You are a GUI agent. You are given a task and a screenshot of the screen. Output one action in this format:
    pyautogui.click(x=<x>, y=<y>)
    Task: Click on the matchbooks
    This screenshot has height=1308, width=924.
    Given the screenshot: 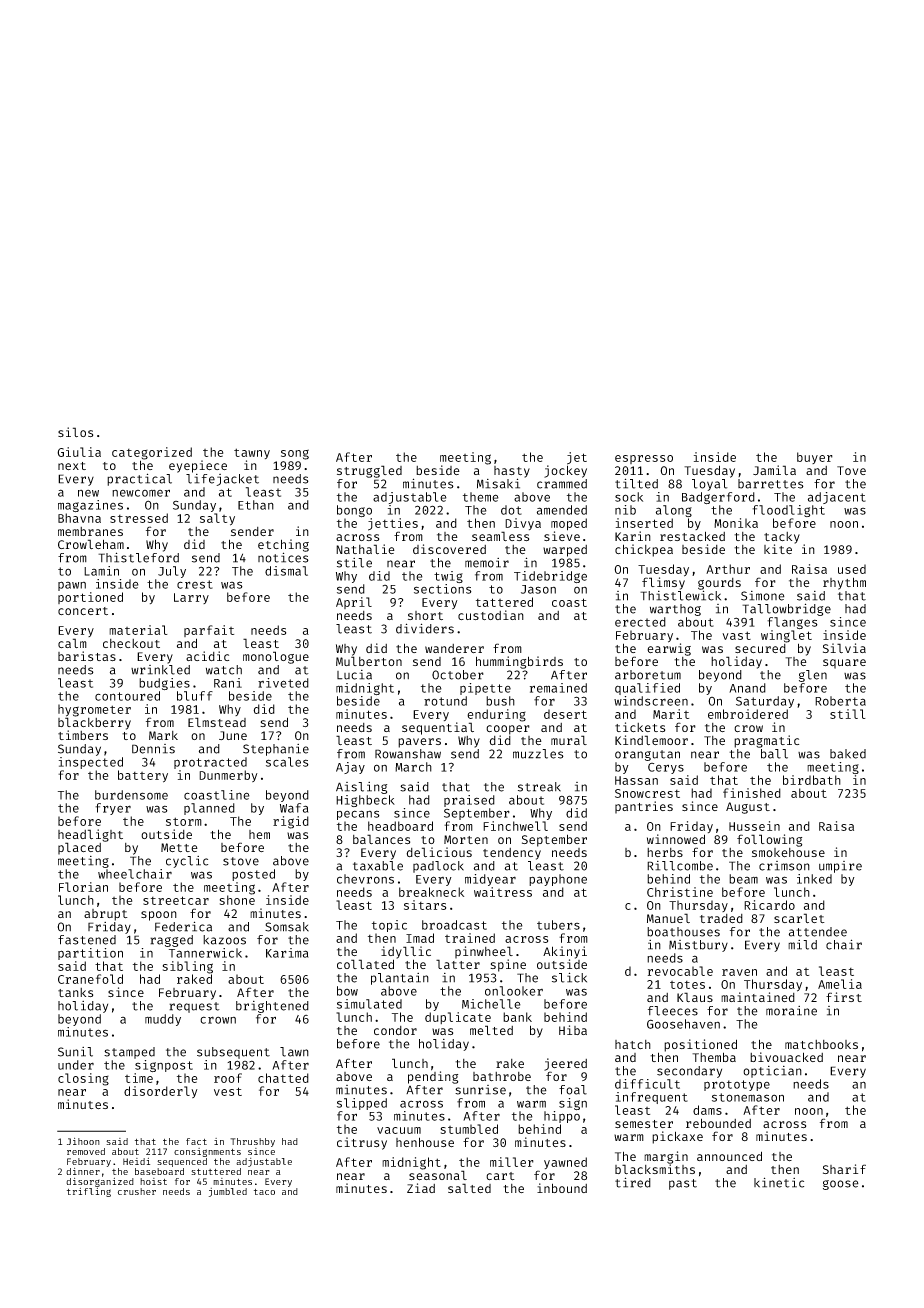 What is the action you would take?
    pyautogui.click(x=821, y=1044)
